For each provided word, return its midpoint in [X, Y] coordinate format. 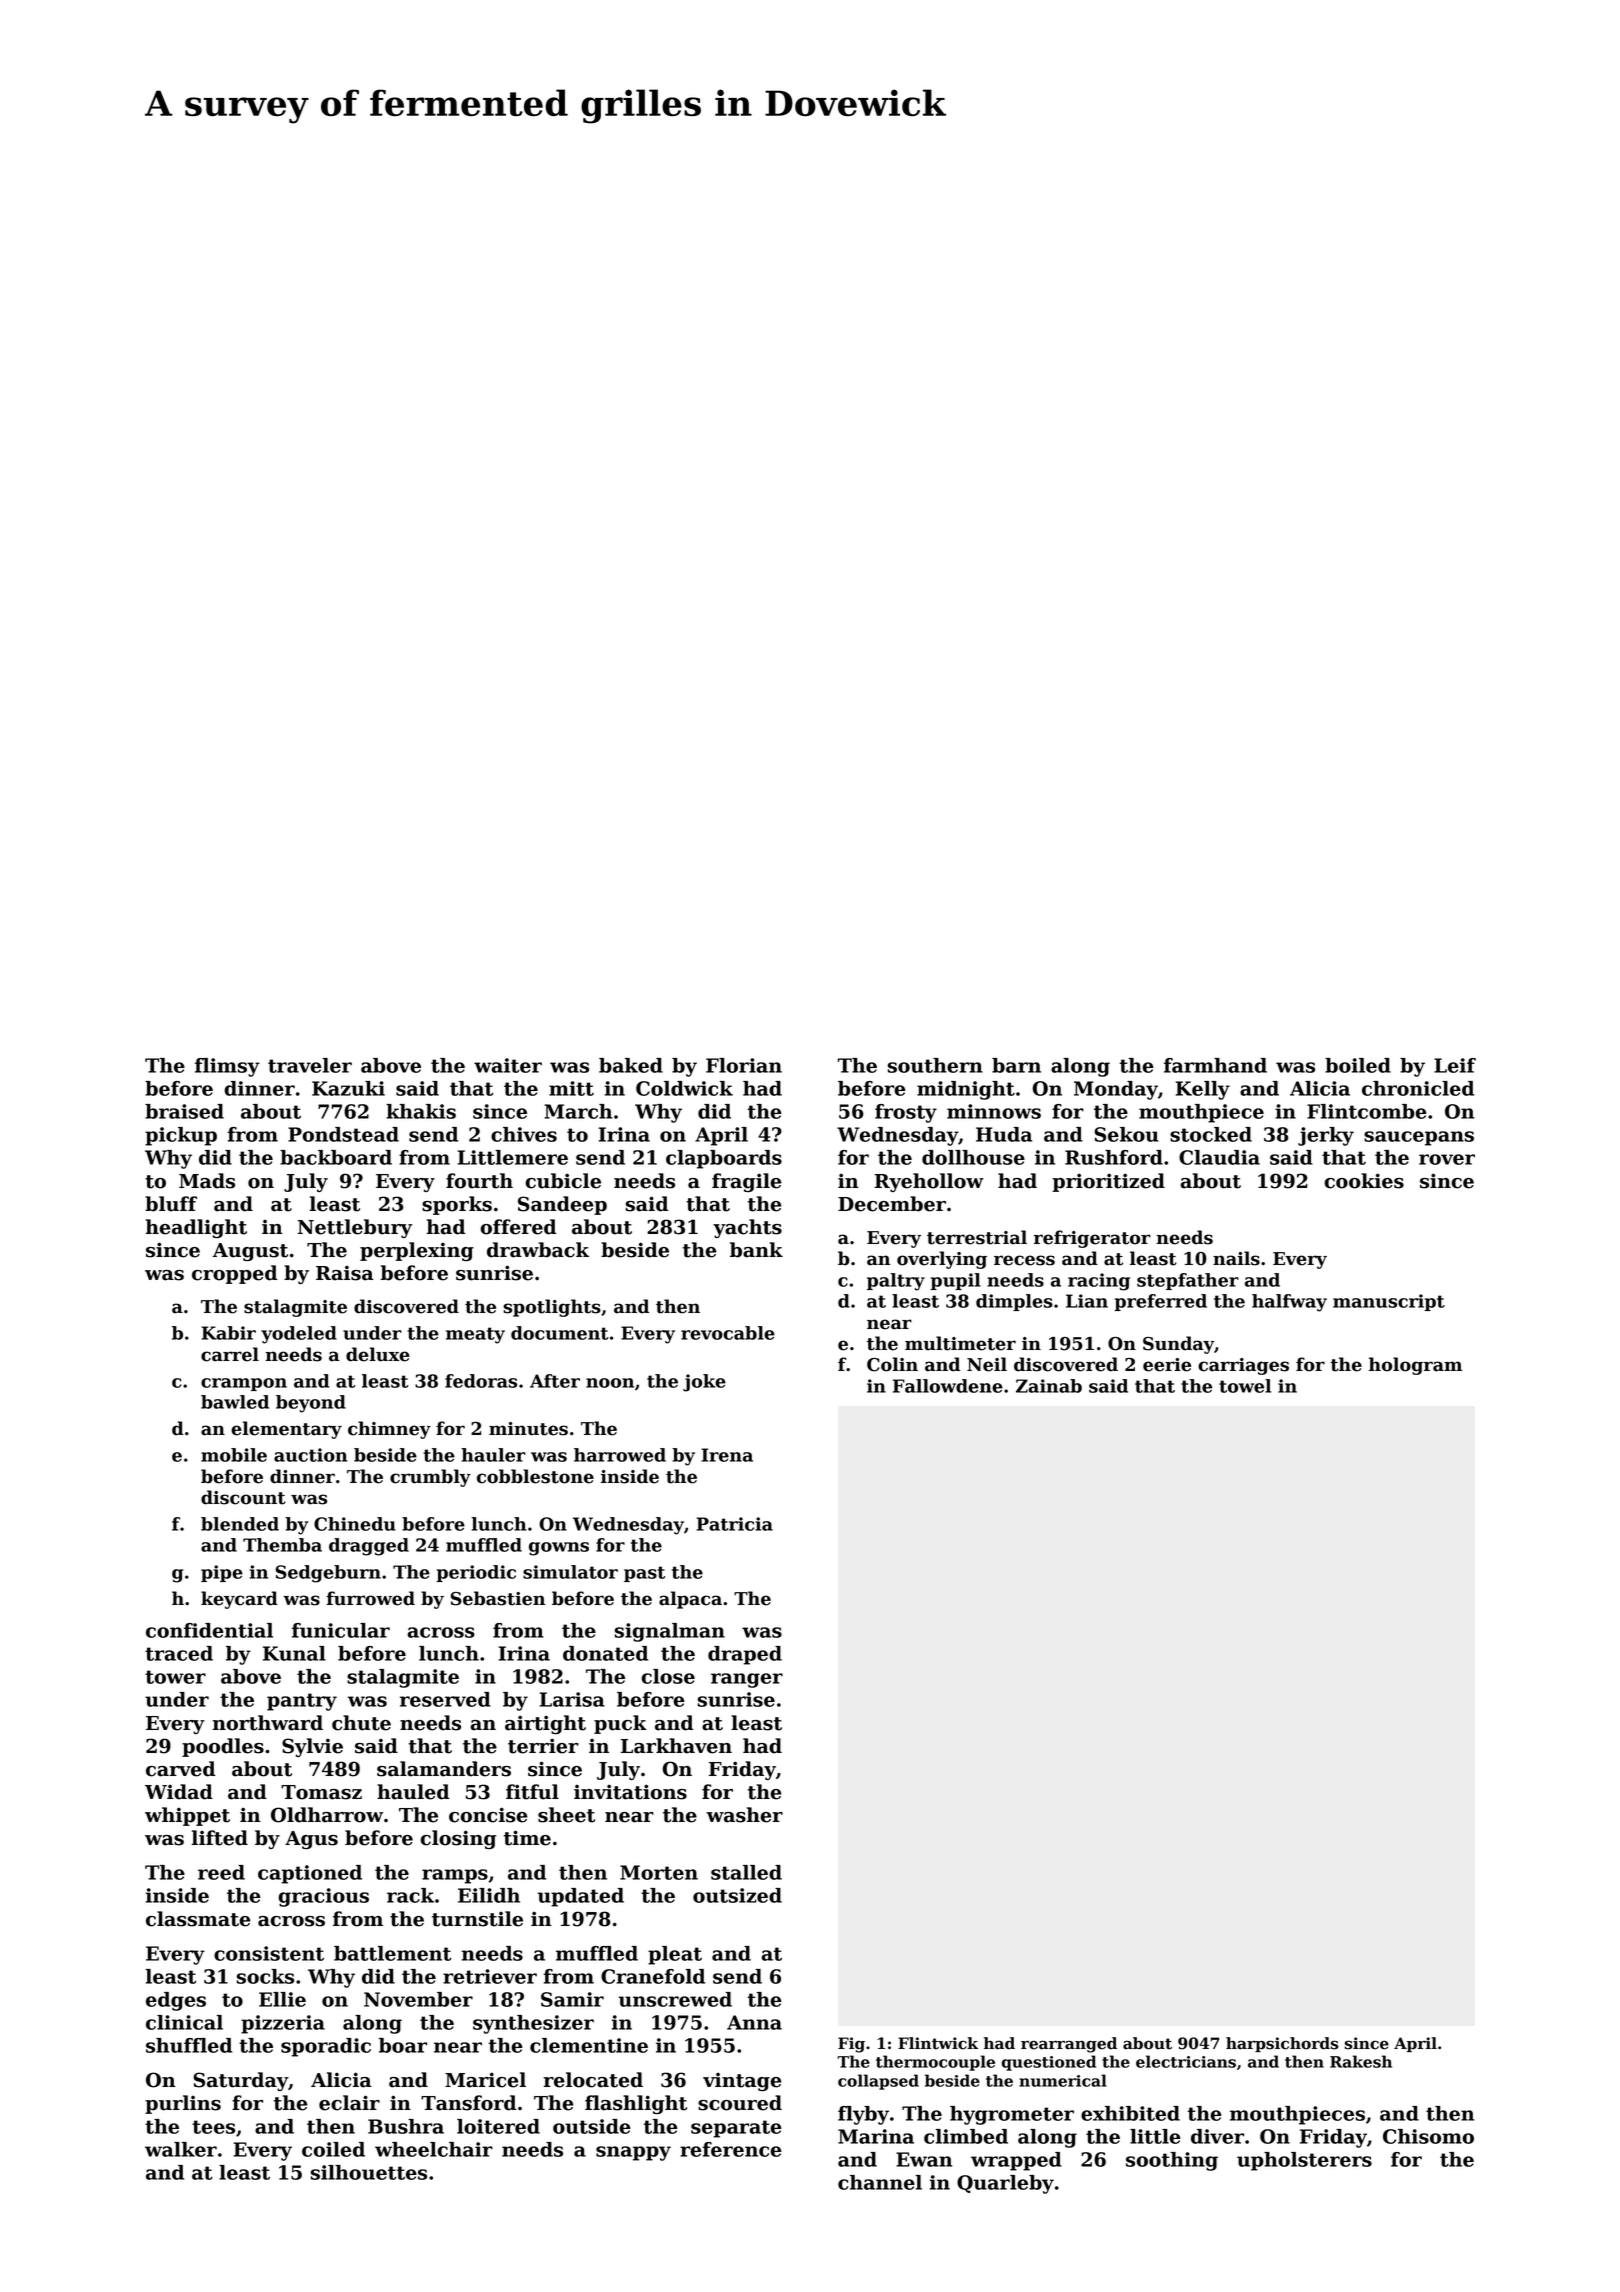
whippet [187, 1816]
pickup [181, 1136]
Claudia [1219, 1157]
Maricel [485, 2080]
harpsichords [1282, 2044]
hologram [1415, 1366]
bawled [235, 1402]
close [668, 1676]
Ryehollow [929, 1182]
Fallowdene [948, 1386]
